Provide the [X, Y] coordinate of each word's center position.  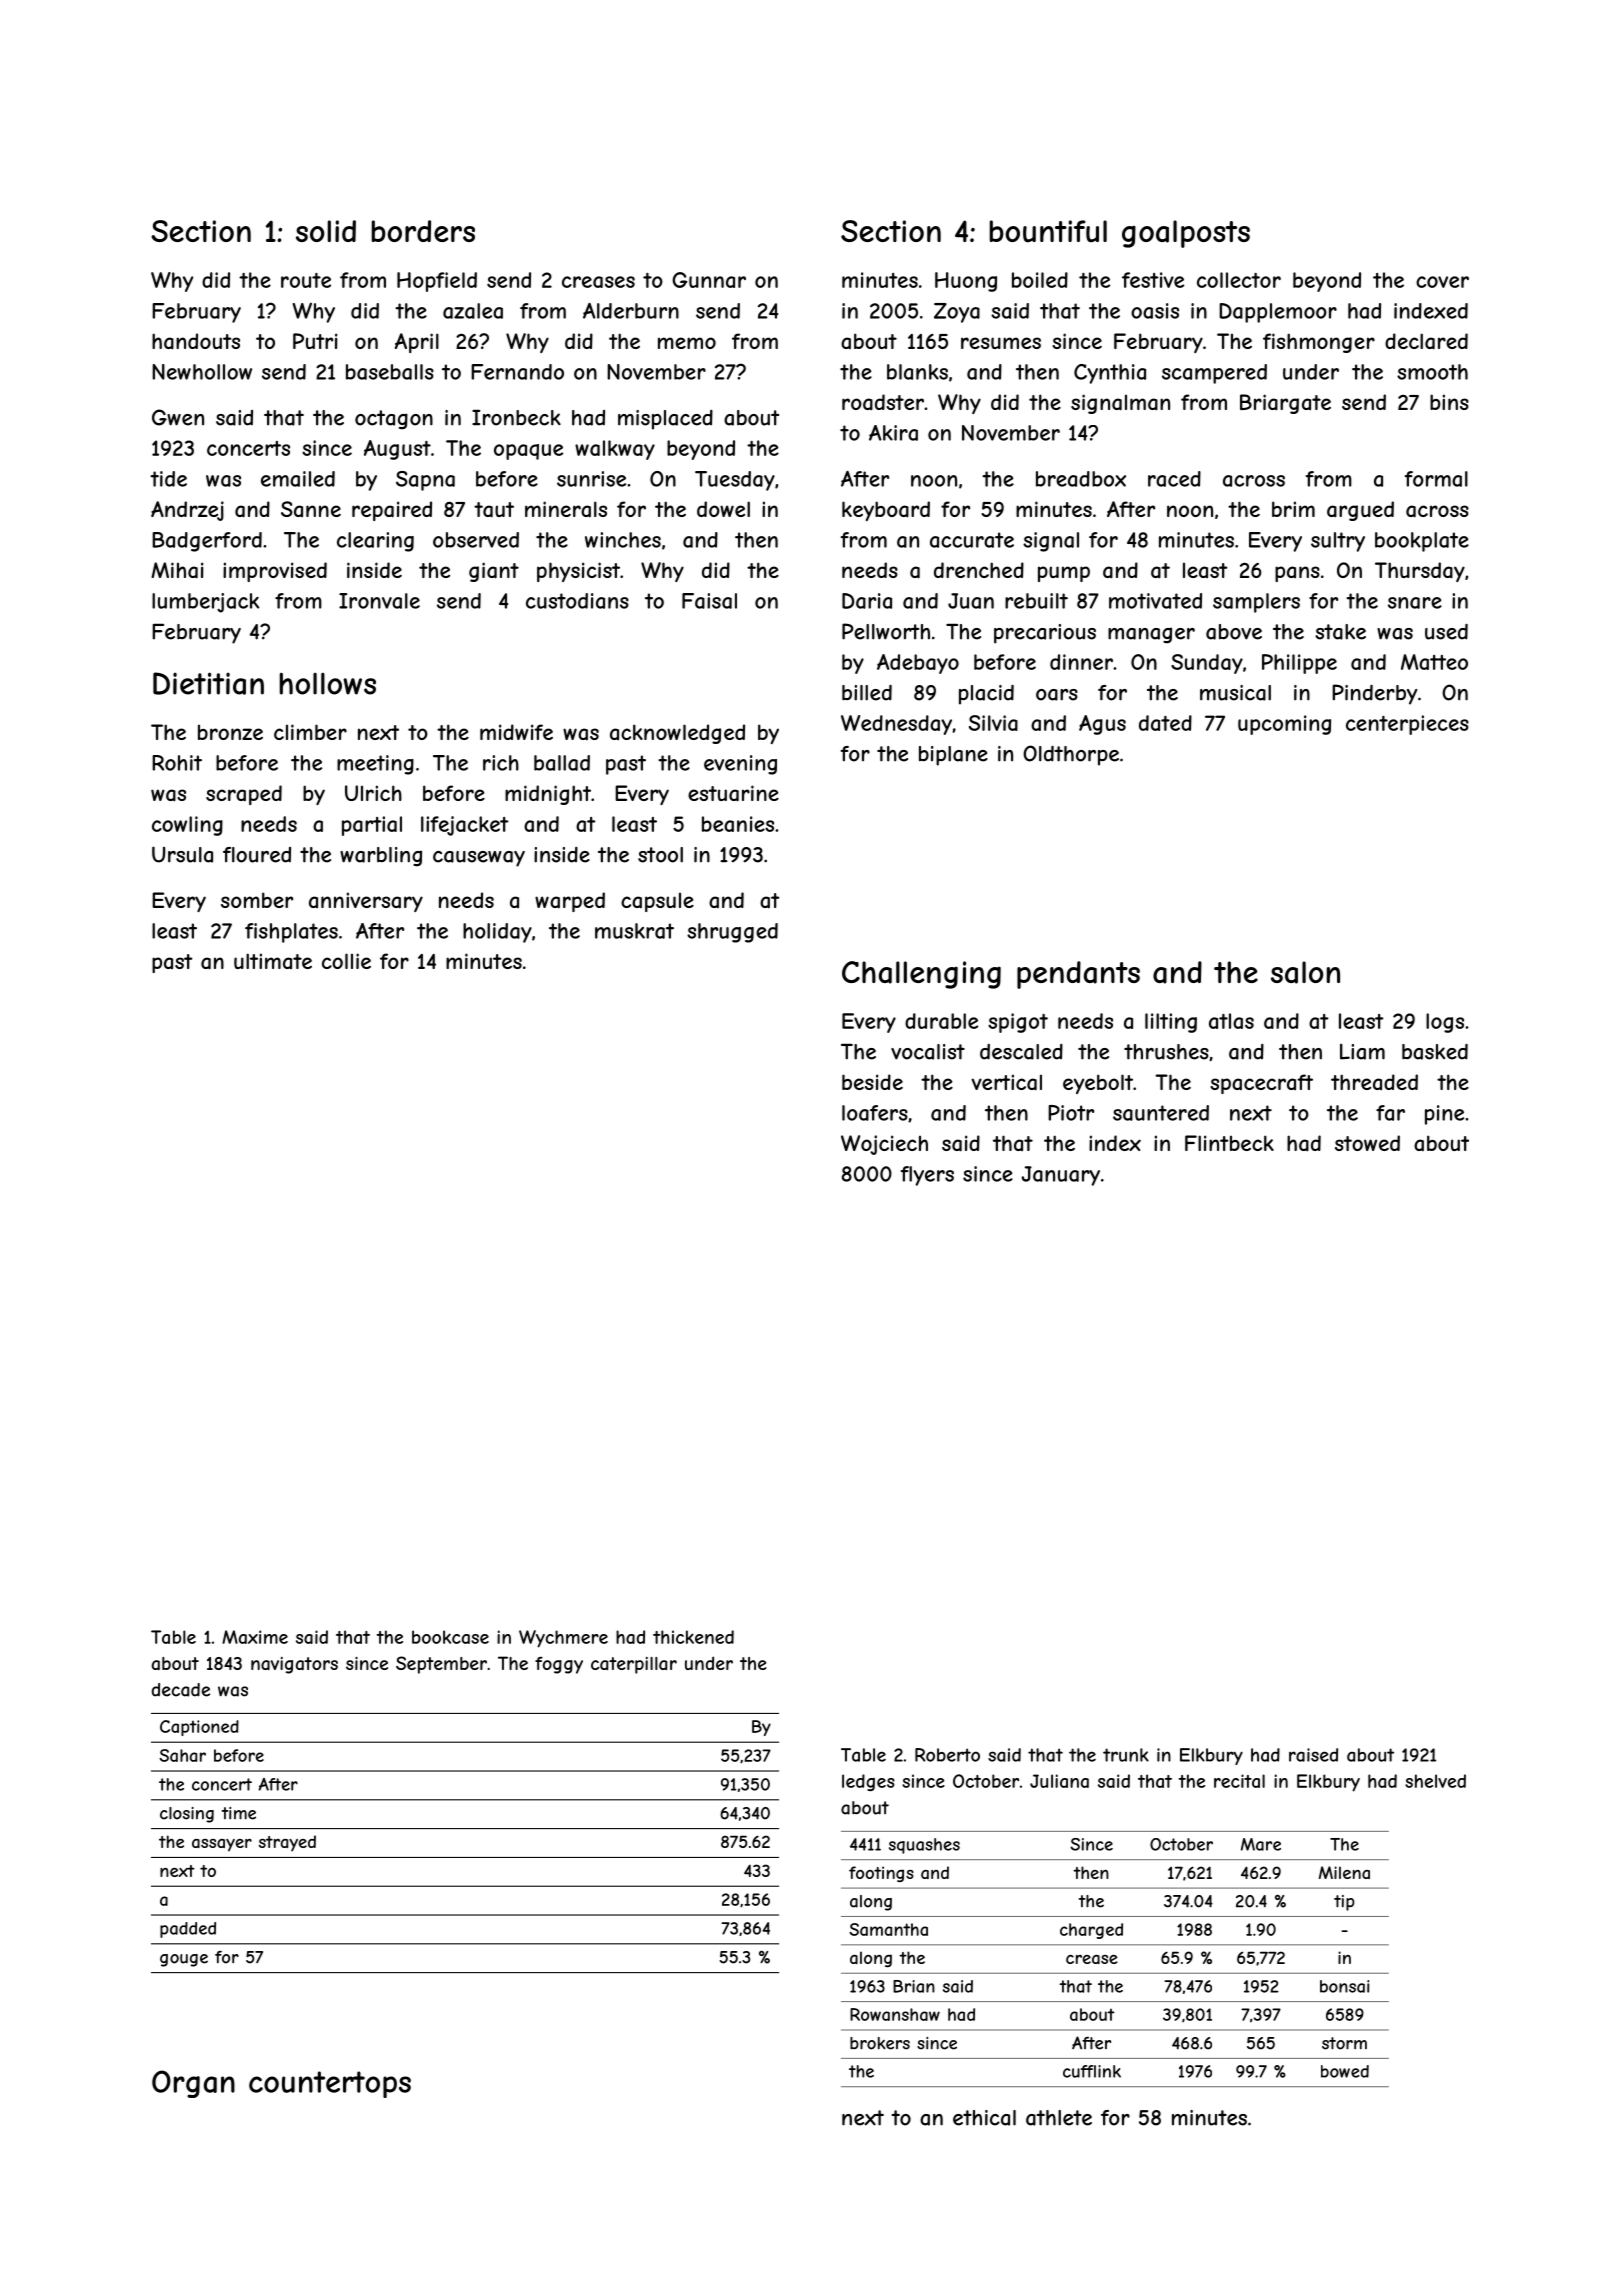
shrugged [732, 933]
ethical [984, 2118]
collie [346, 961]
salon [1305, 972]
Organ [193, 2084]
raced [1174, 479]
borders [423, 231]
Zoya [957, 313]
